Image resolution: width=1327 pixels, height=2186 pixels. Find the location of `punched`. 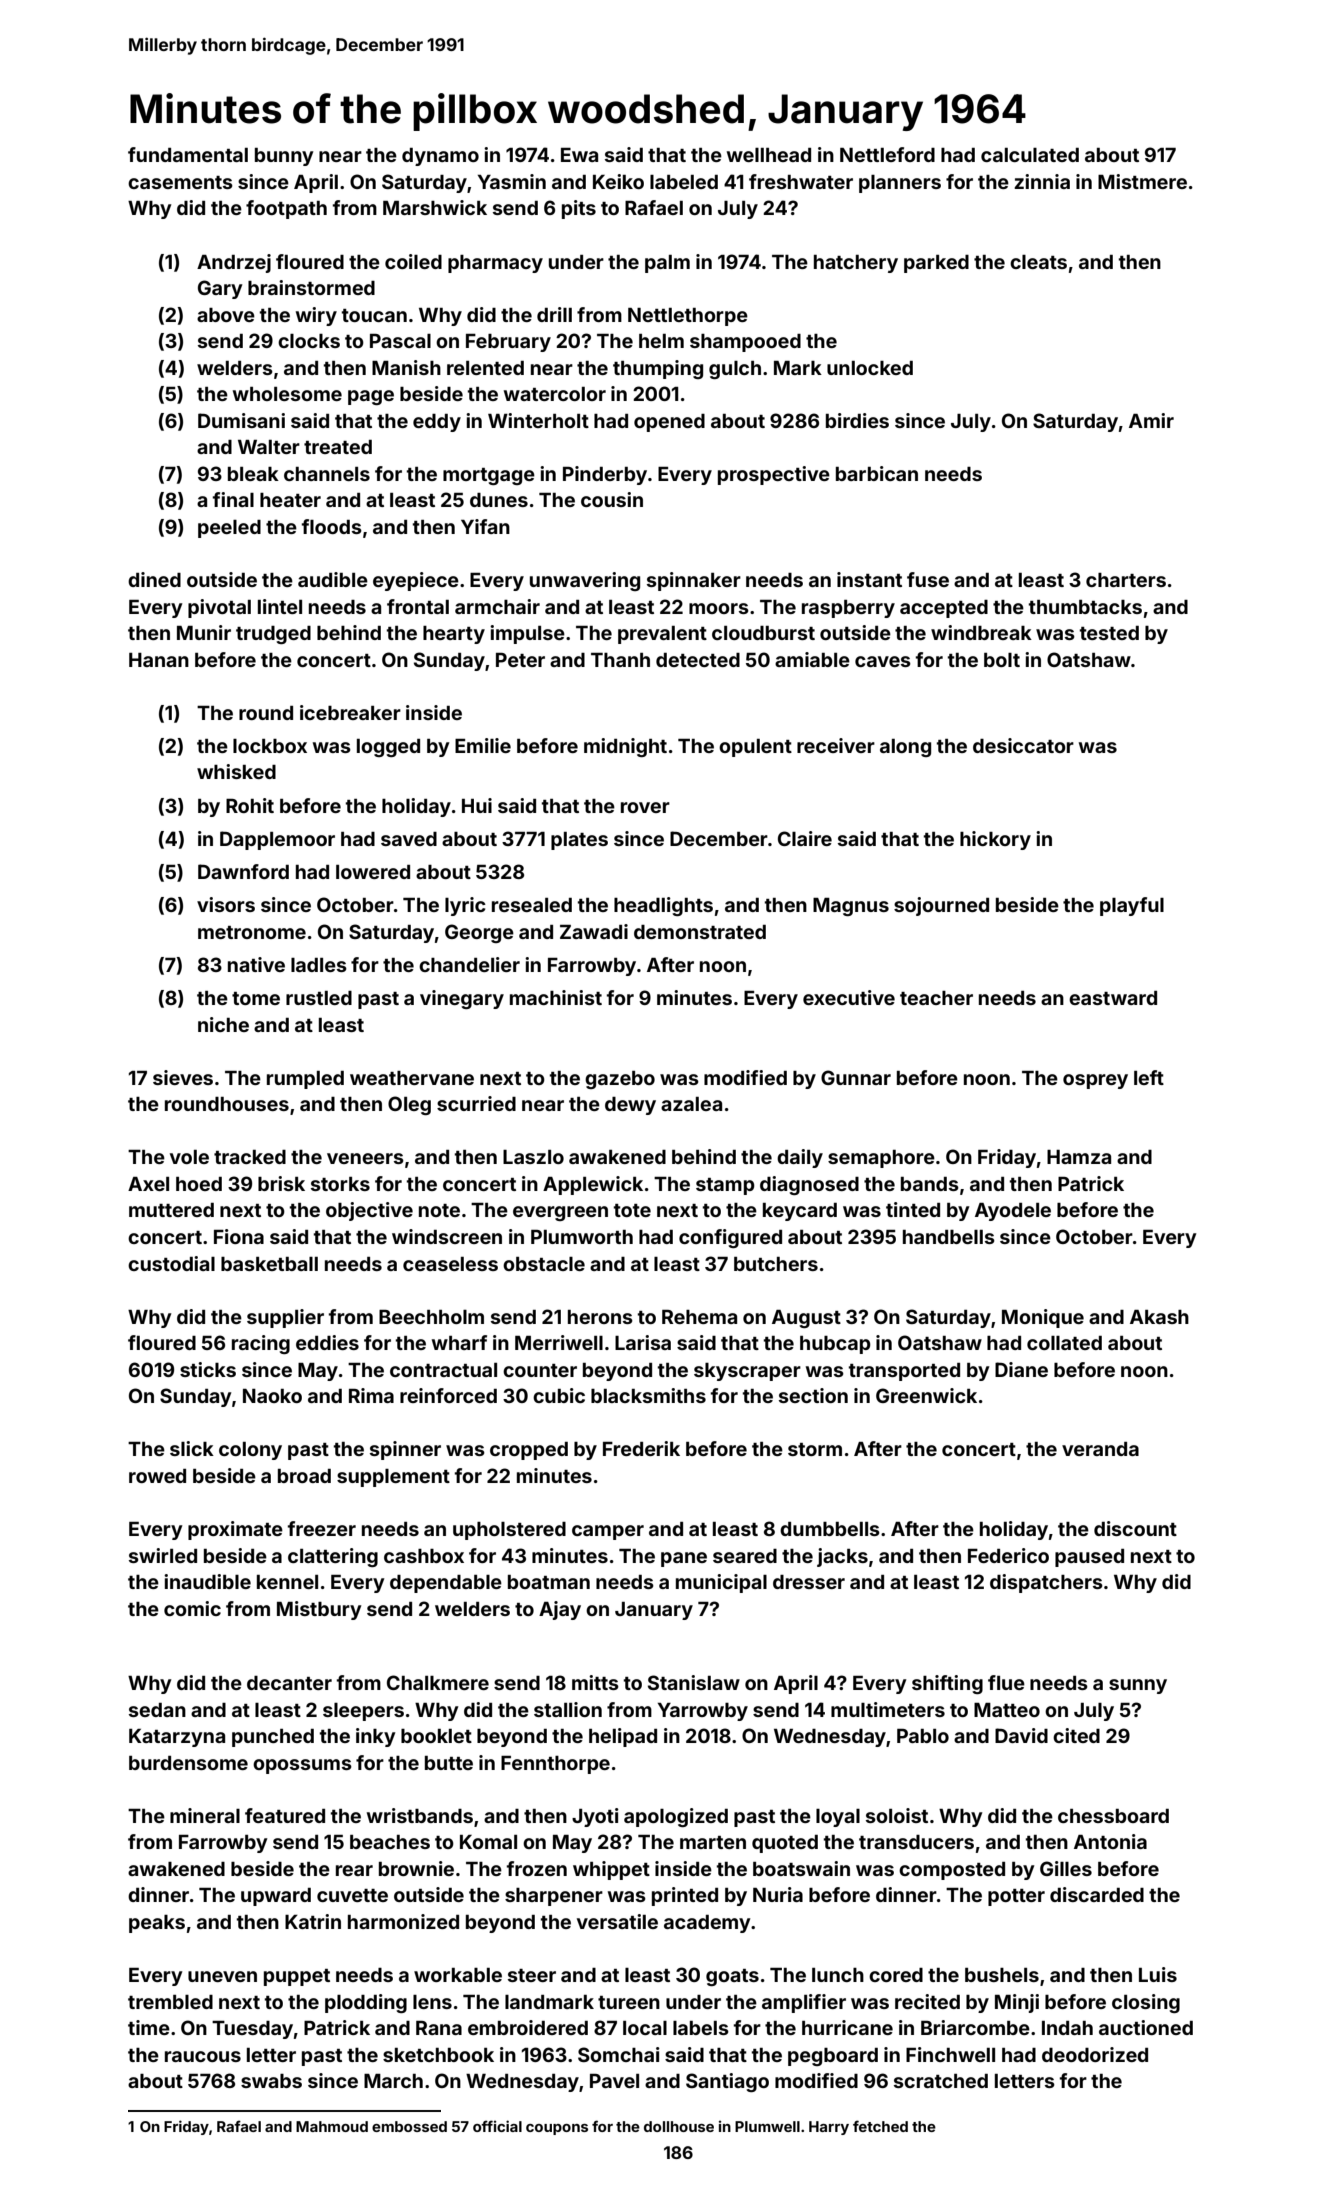

punched is located at coordinates (273, 1738).
